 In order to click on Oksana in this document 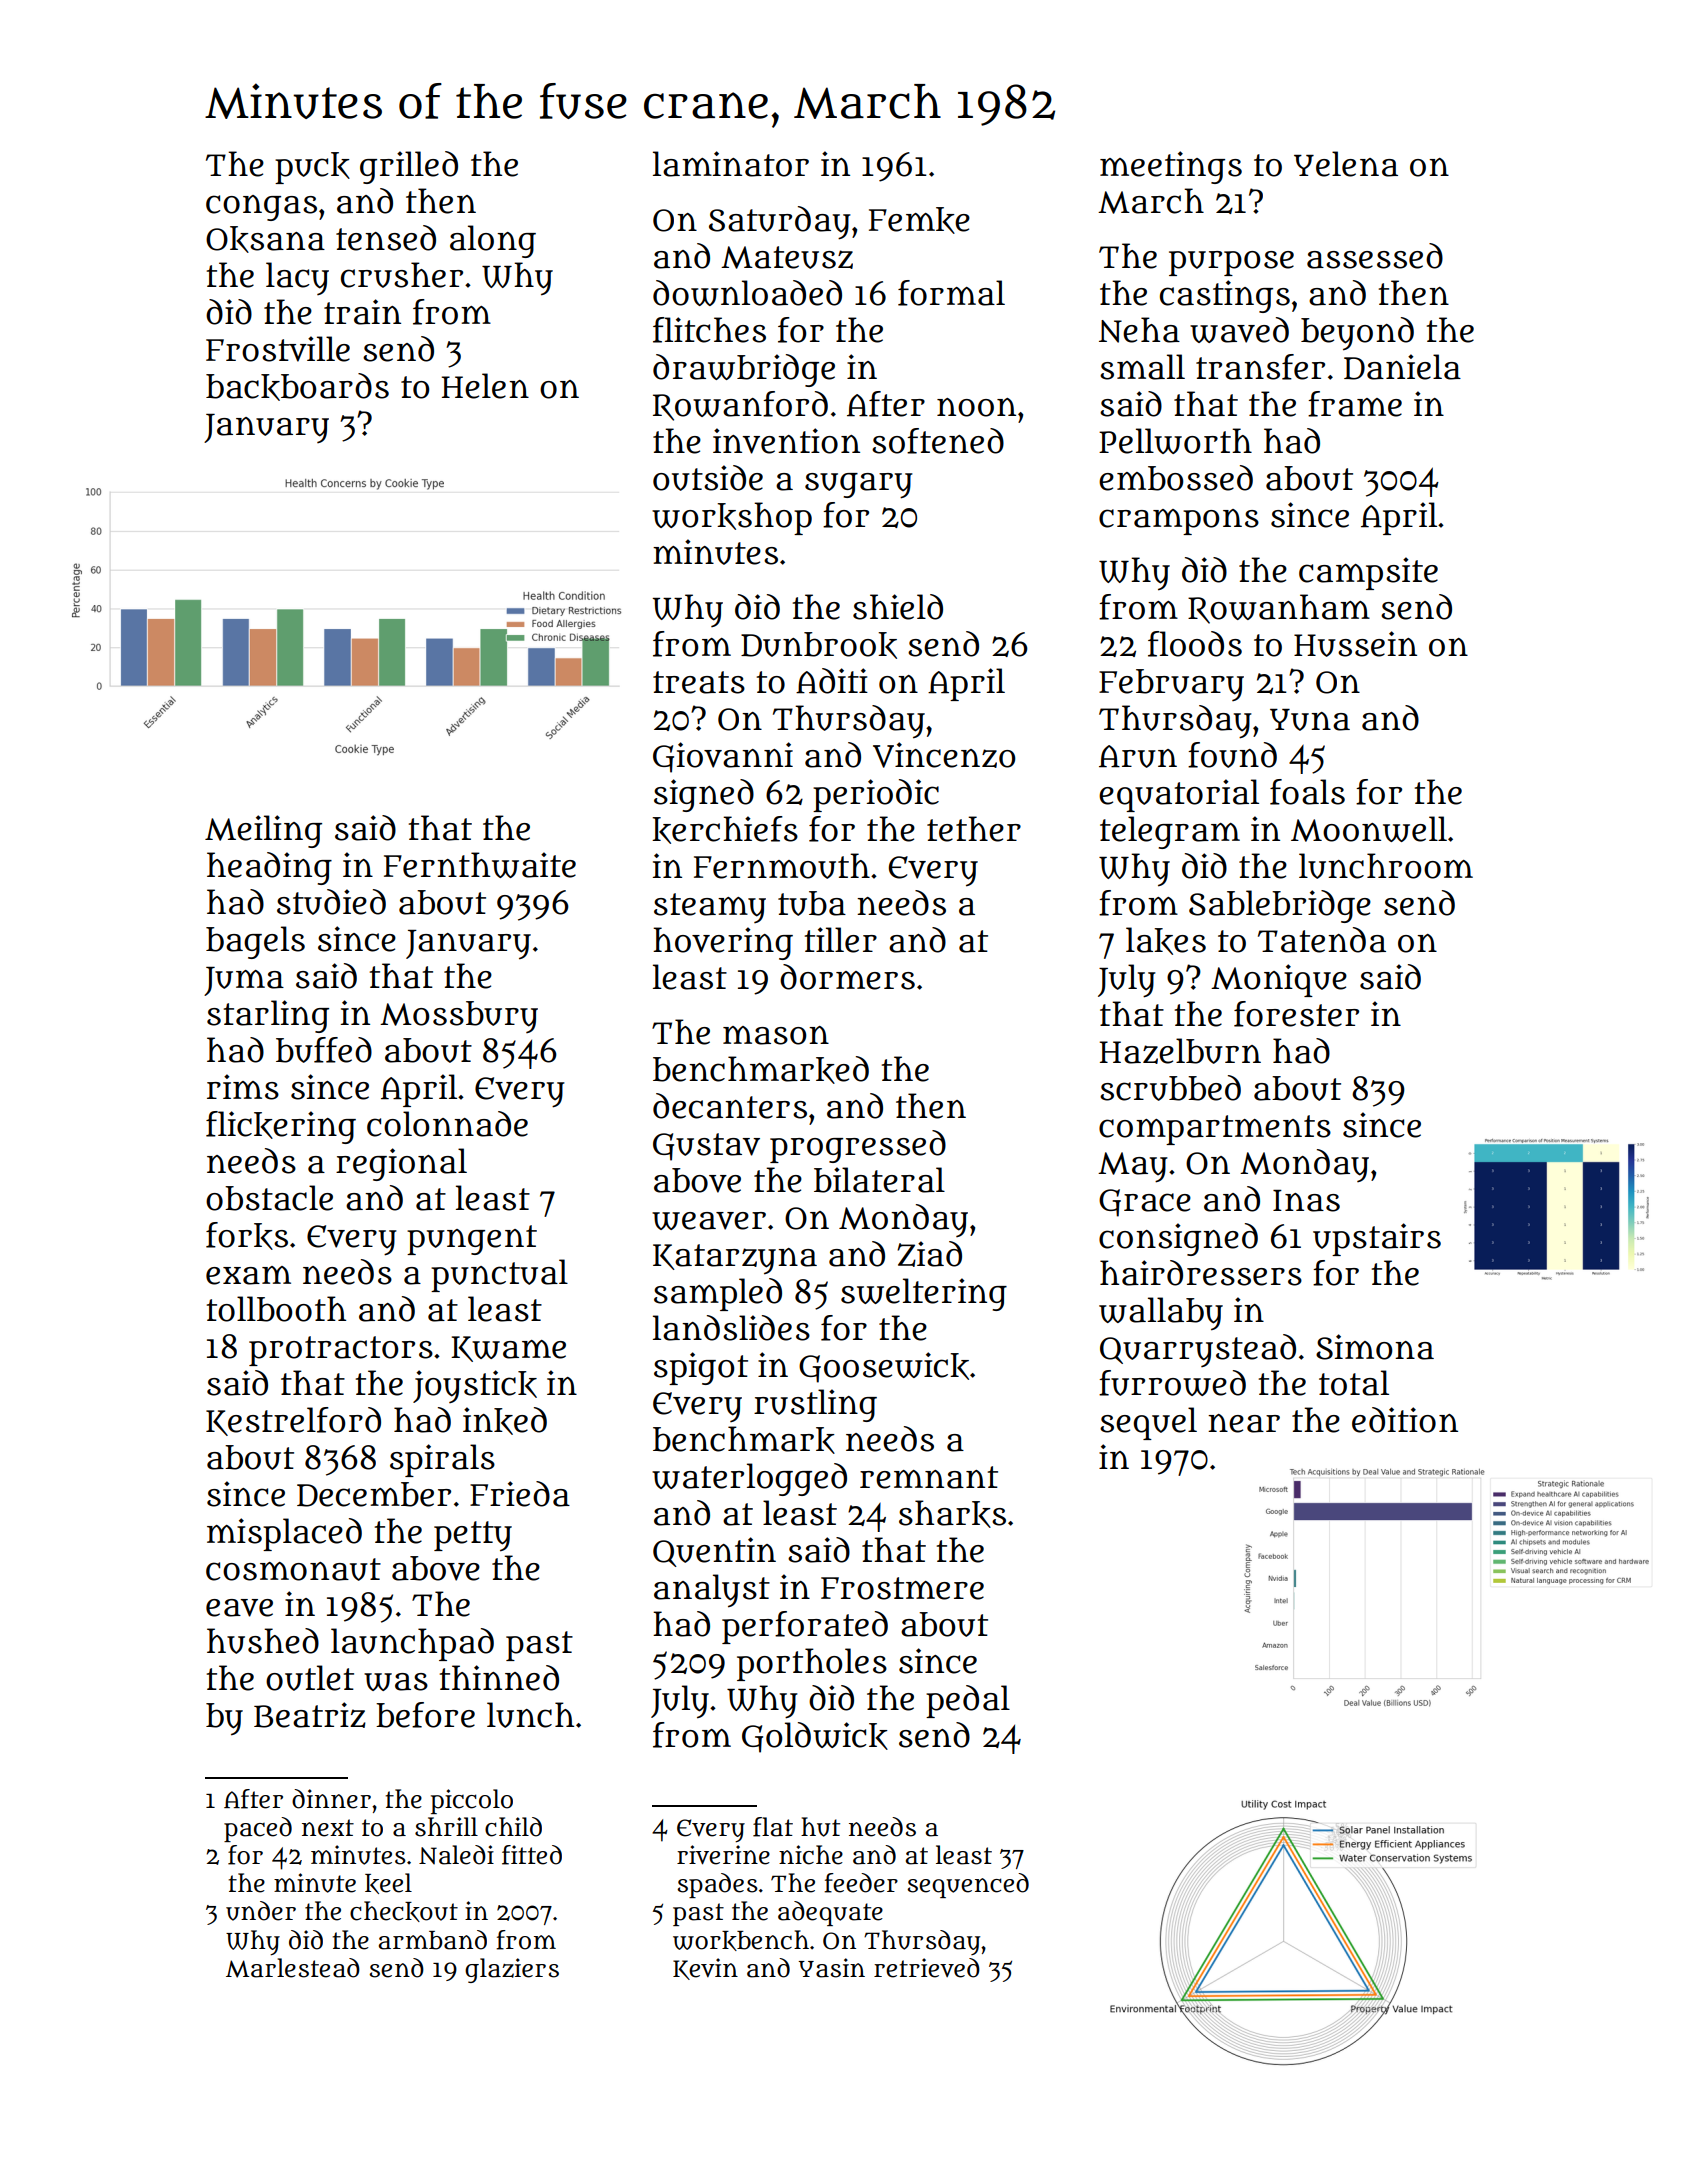, I will do `click(265, 239)`.
